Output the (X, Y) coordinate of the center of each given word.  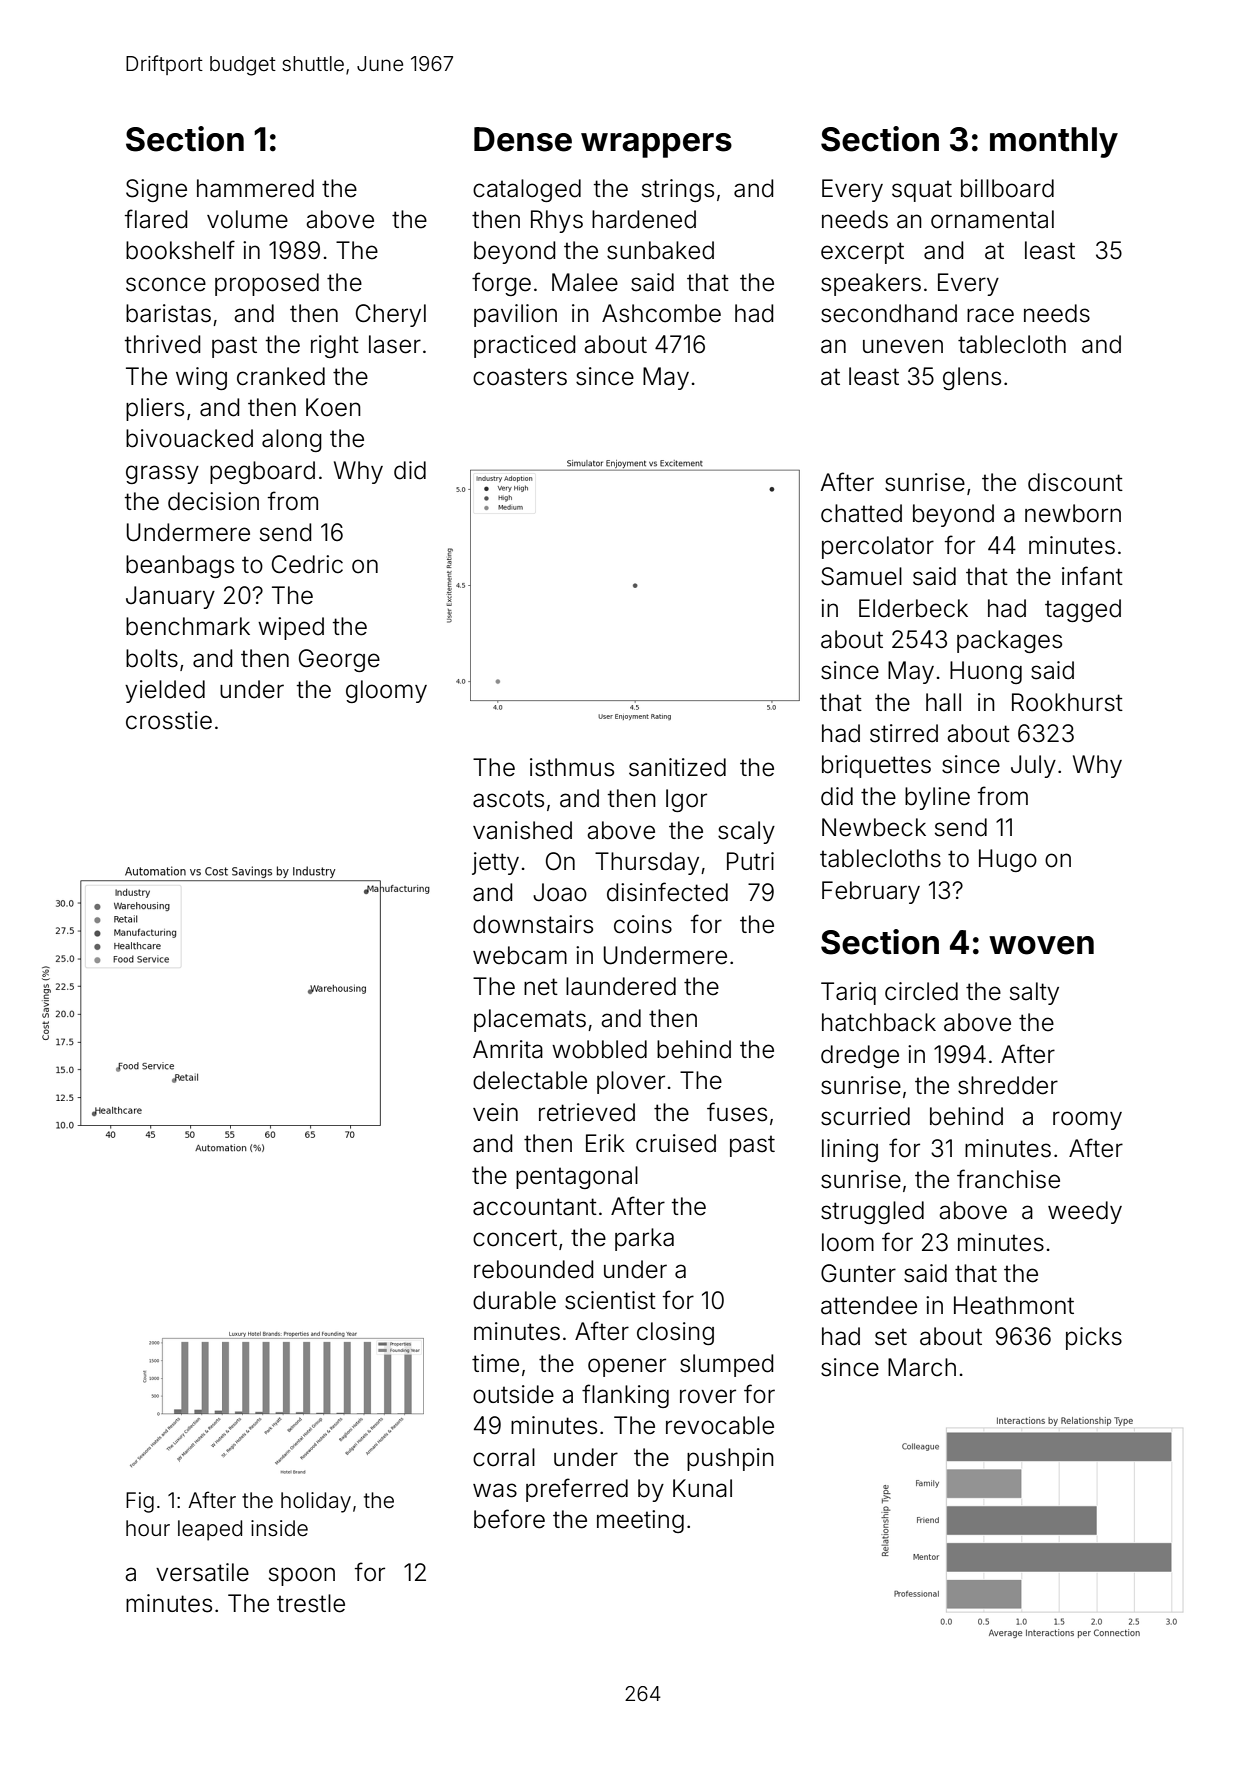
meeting (640, 1521)
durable (514, 1300)
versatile (202, 1572)
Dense (523, 139)
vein (495, 1112)
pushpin (730, 1459)
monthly (1054, 142)
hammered (255, 188)
